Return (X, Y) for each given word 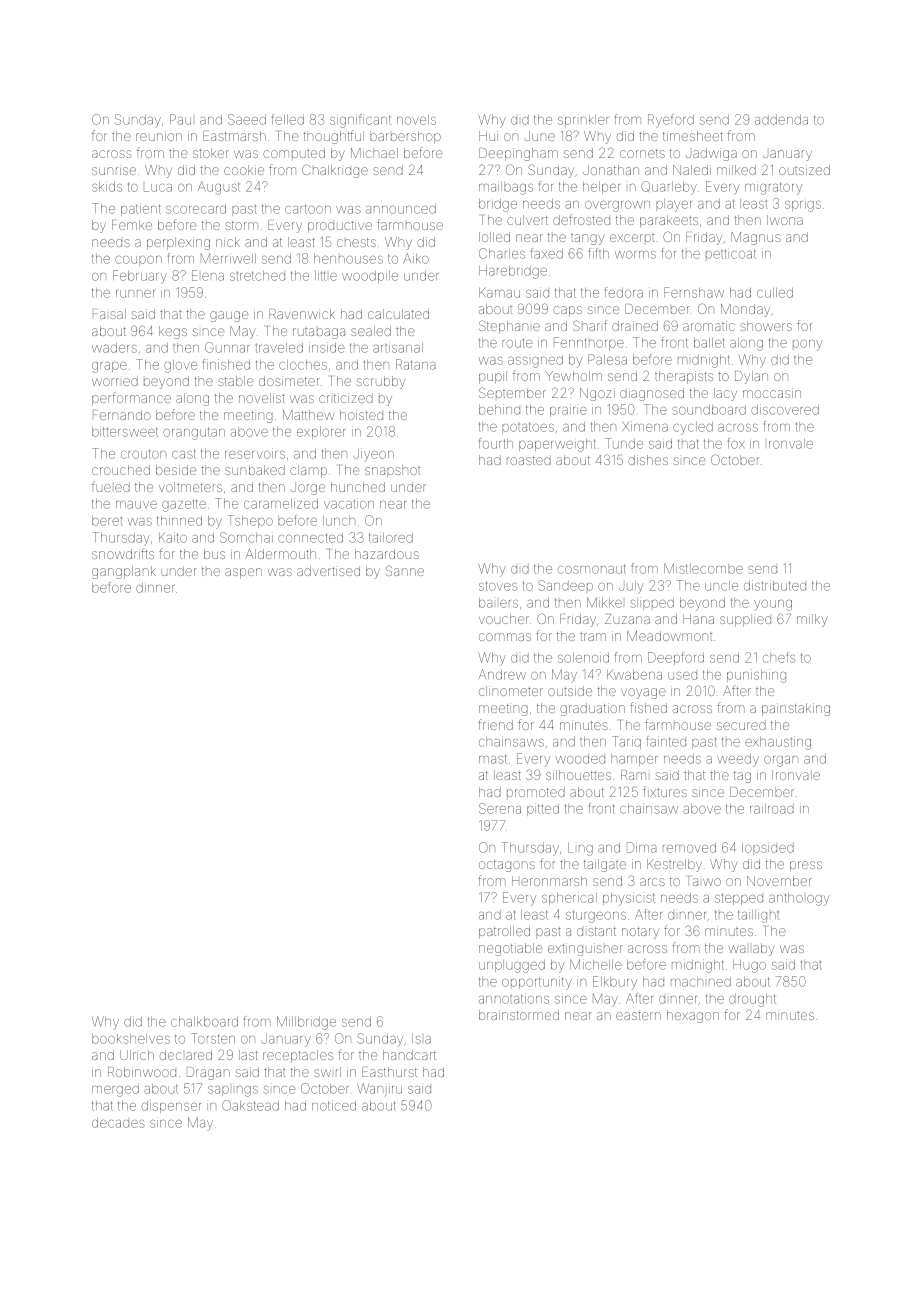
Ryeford (671, 121)
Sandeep (565, 585)
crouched (121, 470)
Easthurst (389, 1072)
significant (360, 121)
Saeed (247, 119)
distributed (775, 585)
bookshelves (131, 1039)
